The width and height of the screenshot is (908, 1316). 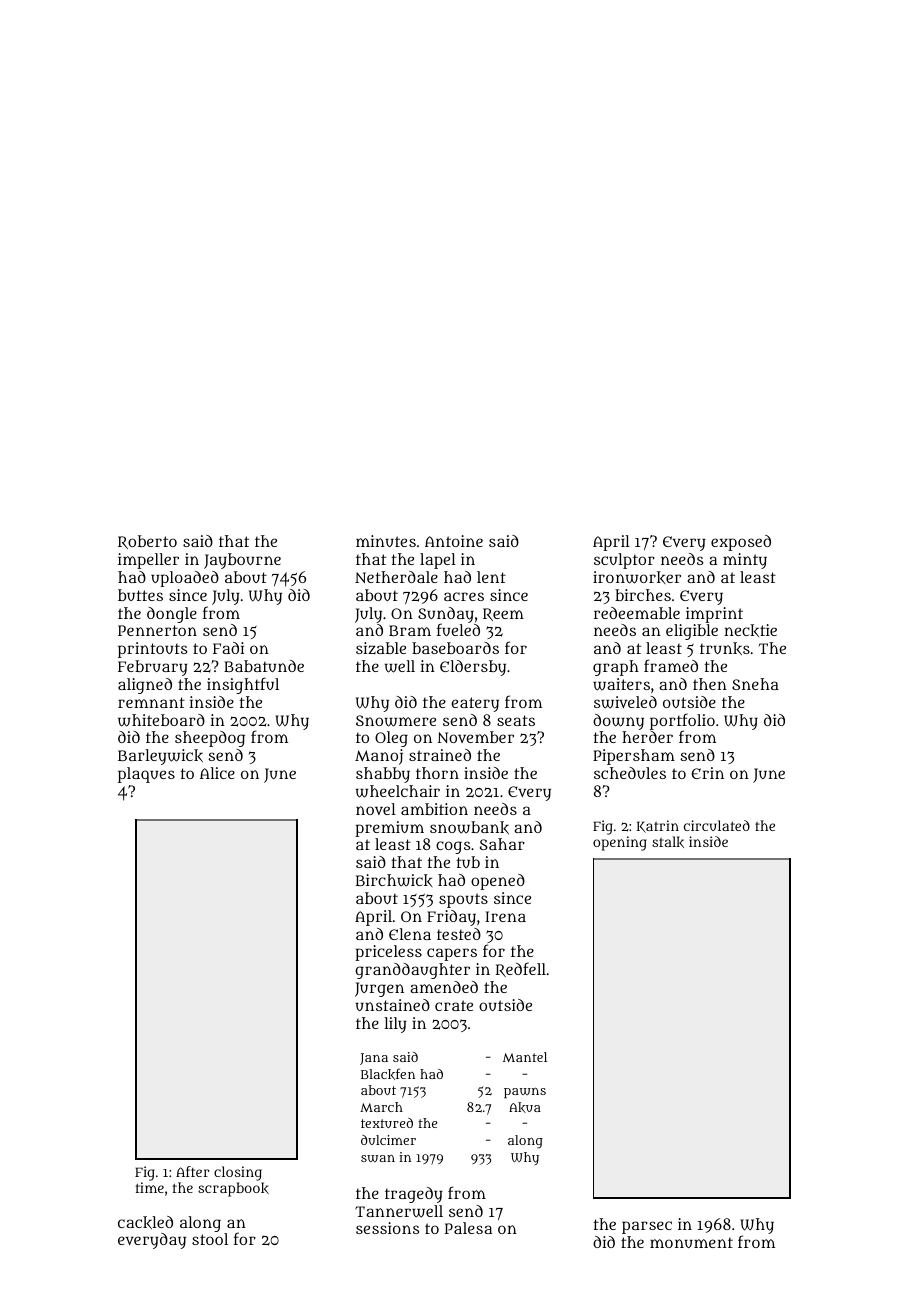 I want to click on Redfell, so click(x=521, y=969).
